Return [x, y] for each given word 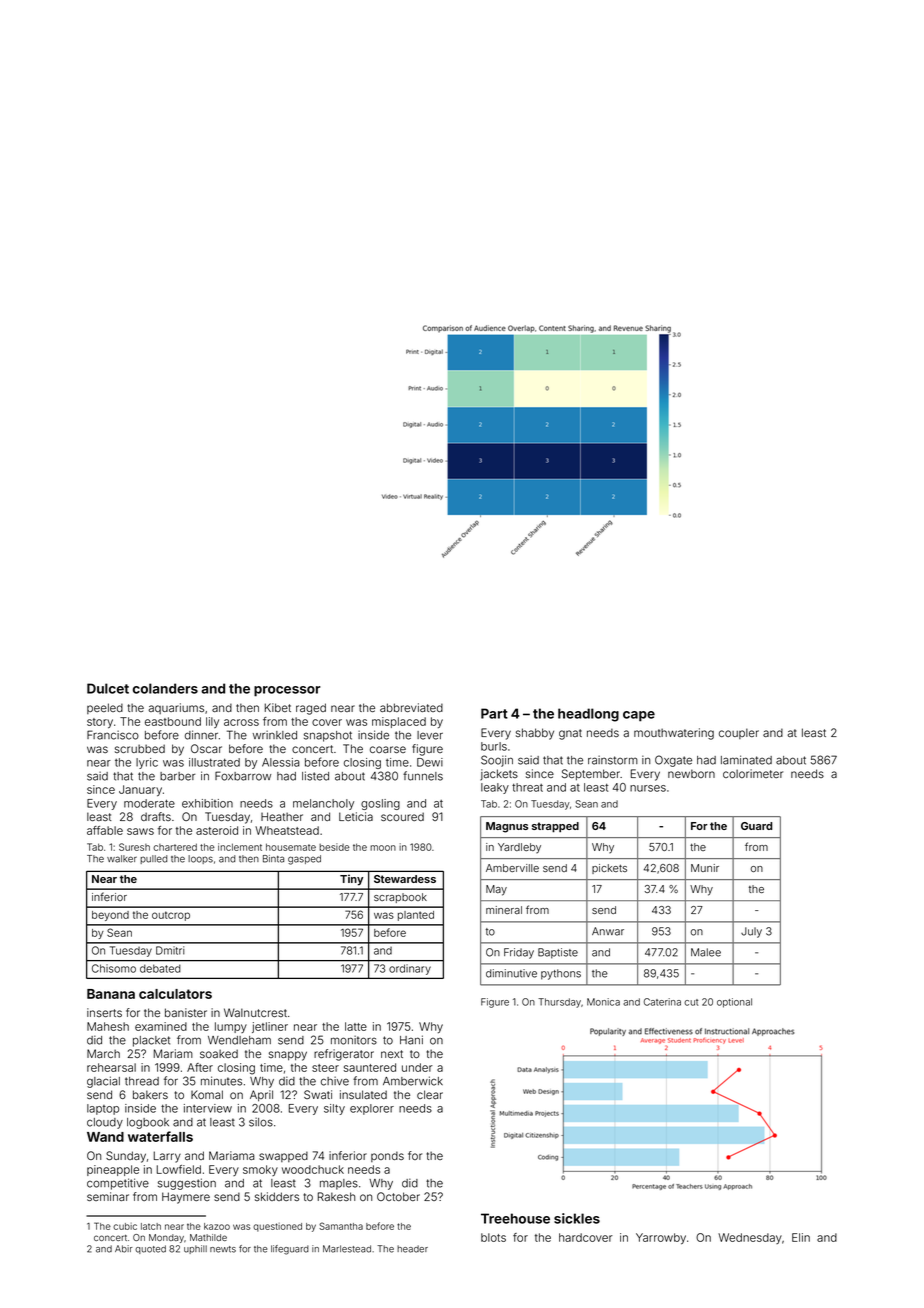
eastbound [173, 721]
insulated [363, 1094]
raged [311, 709]
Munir [705, 868]
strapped [555, 827]
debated [160, 968]
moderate [149, 803]
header [412, 1249]
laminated [746, 760]
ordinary [410, 969]
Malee [706, 952]
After [200, 1067]
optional [734, 1003]
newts [223, 1249]
